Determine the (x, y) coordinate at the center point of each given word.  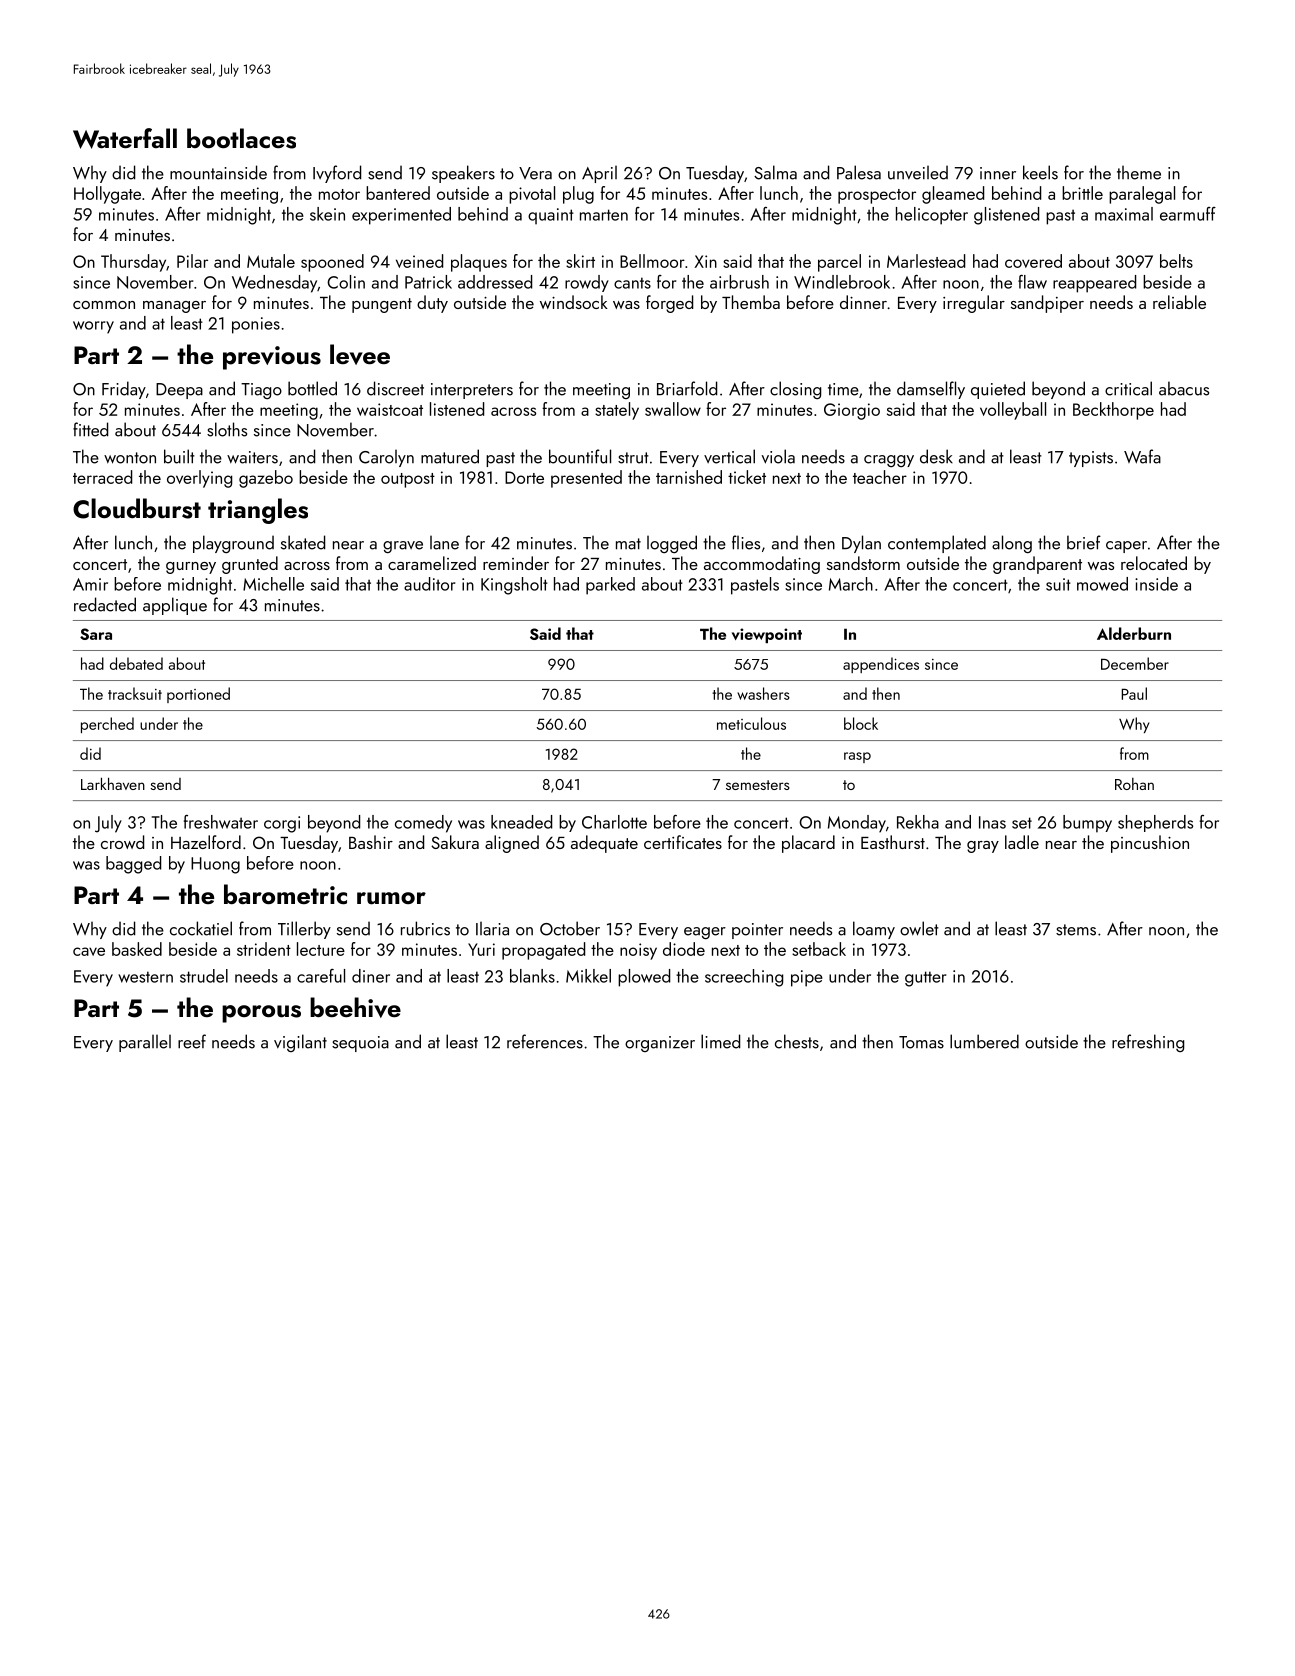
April (599, 174)
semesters (758, 785)
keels (1040, 172)
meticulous (751, 723)
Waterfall (125, 138)
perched (107, 725)
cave (89, 951)
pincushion (1150, 844)
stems (1076, 930)
